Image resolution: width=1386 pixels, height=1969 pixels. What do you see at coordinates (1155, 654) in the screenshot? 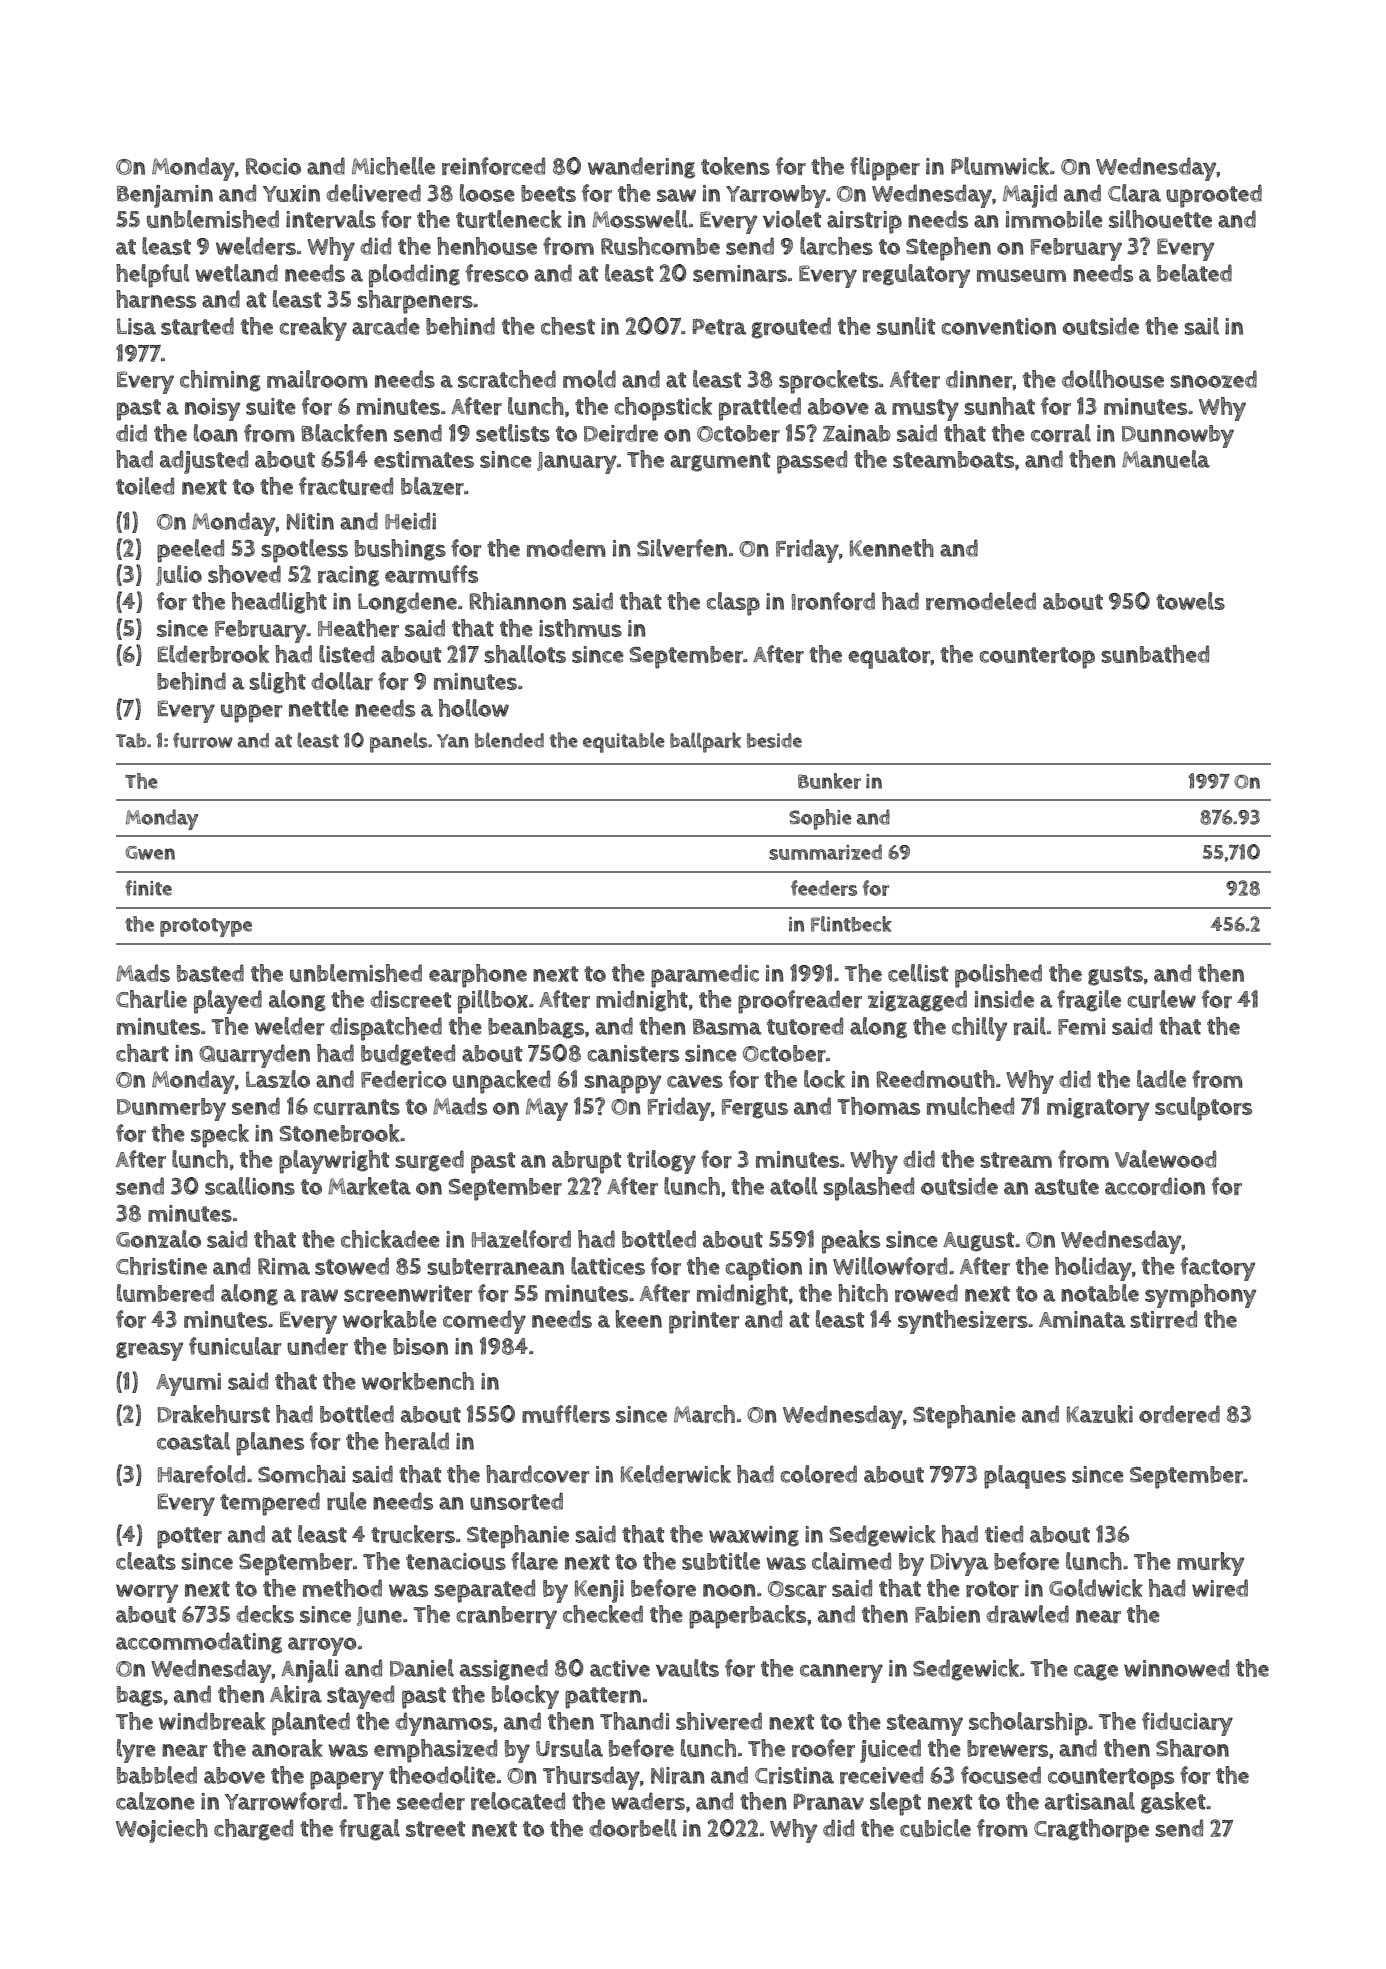
I see `sunbathed` at bounding box center [1155, 654].
